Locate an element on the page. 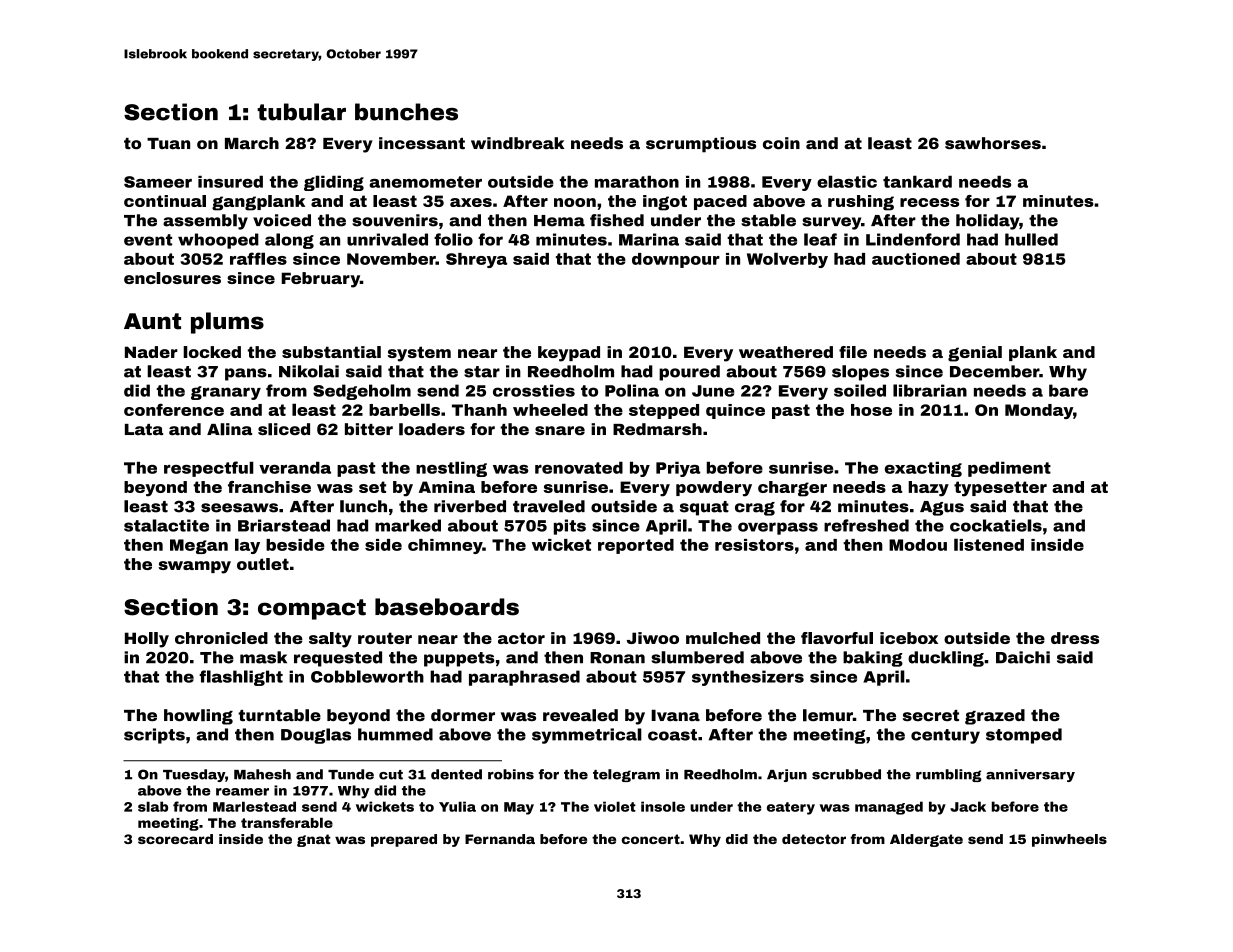 The width and height of the document is (1233, 952). genial is located at coordinates (975, 354).
